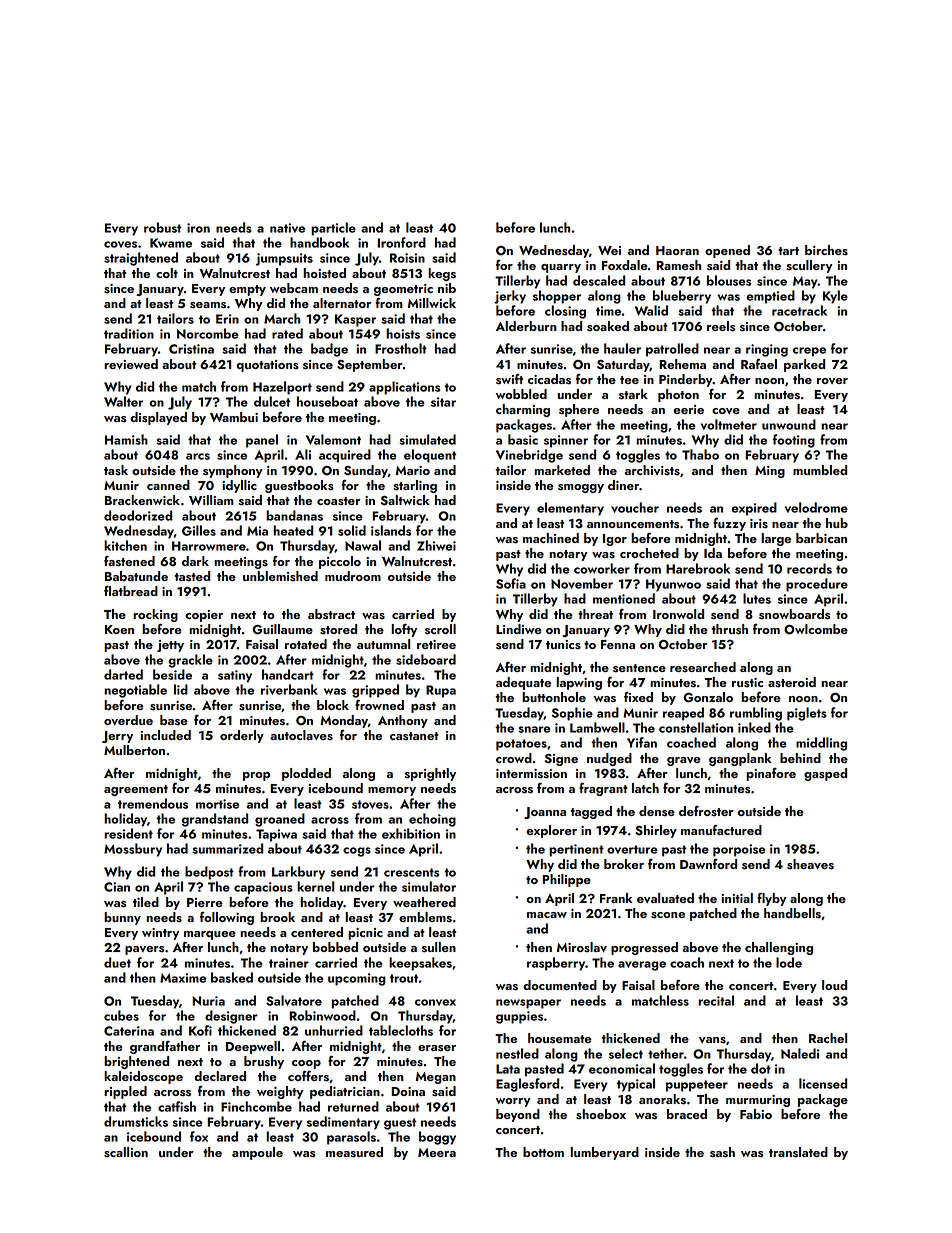  What do you see at coordinates (807, 714) in the screenshot?
I see `piglets` at bounding box center [807, 714].
